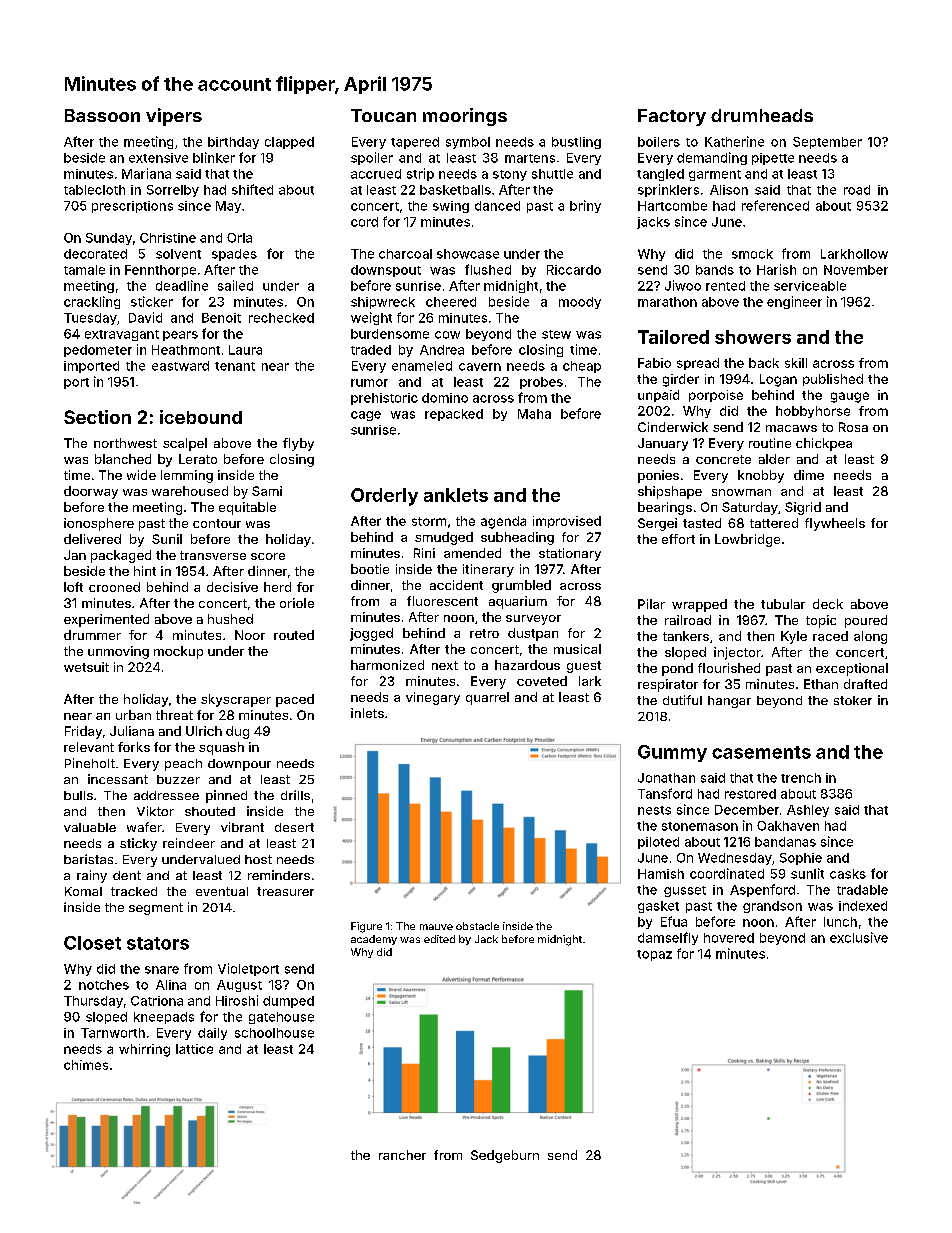  Describe the element at coordinates (505, 1156) in the page. I see `Sedgeburn` at that location.
